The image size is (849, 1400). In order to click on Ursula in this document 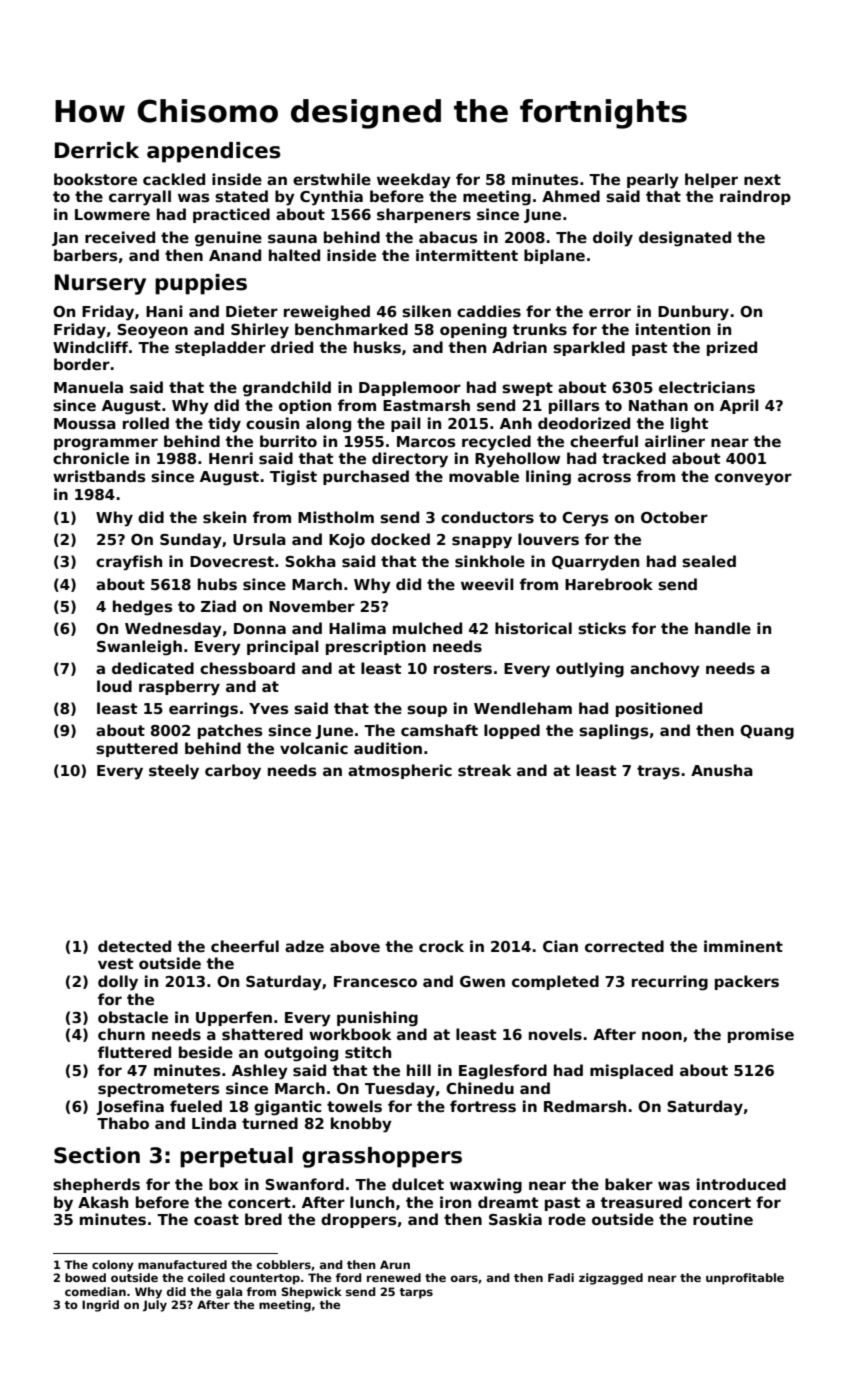, I will do `click(259, 539)`.
